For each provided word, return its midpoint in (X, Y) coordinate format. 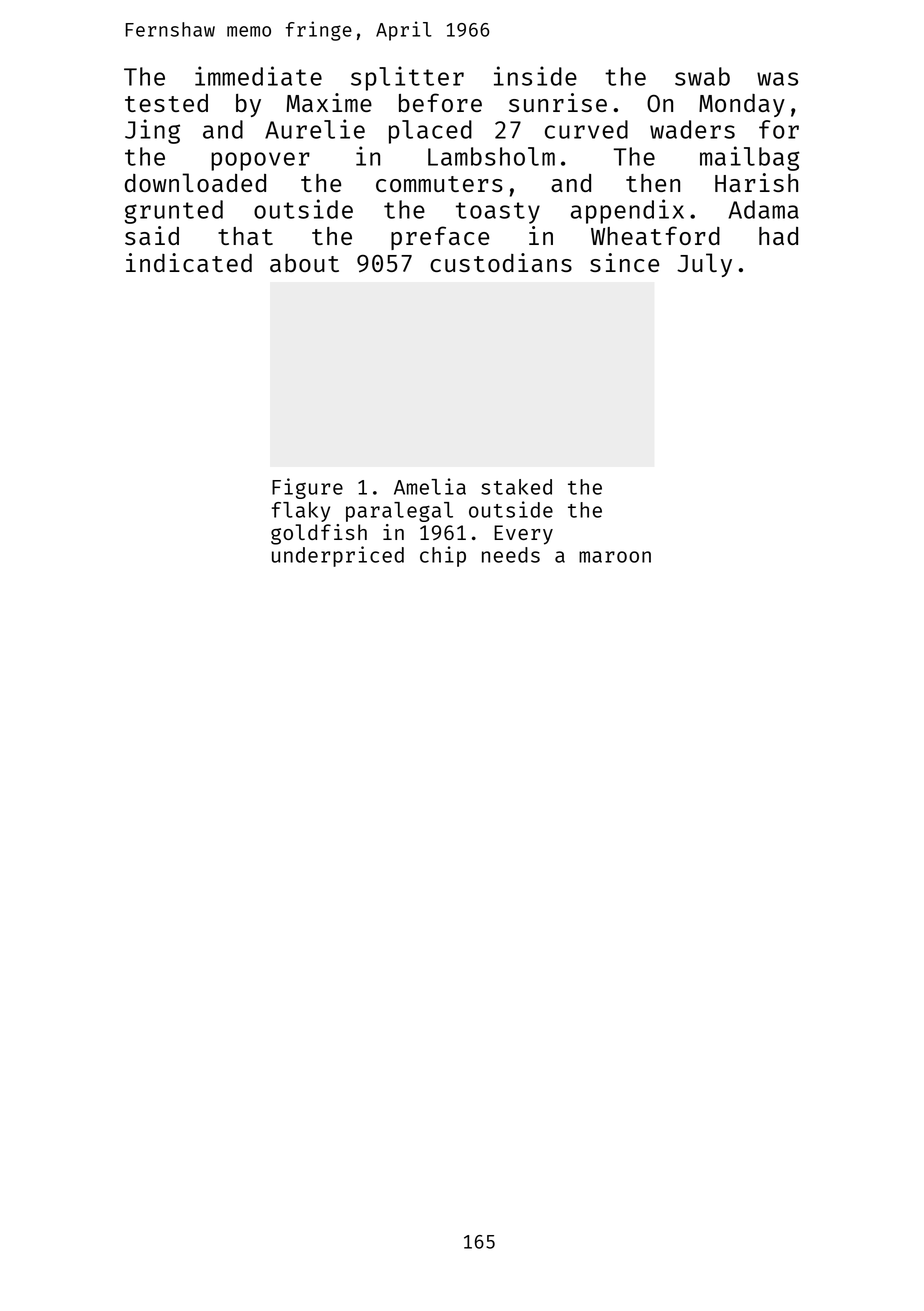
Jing (152, 131)
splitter (407, 78)
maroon (615, 557)
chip (443, 556)
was (777, 79)
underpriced (338, 556)
